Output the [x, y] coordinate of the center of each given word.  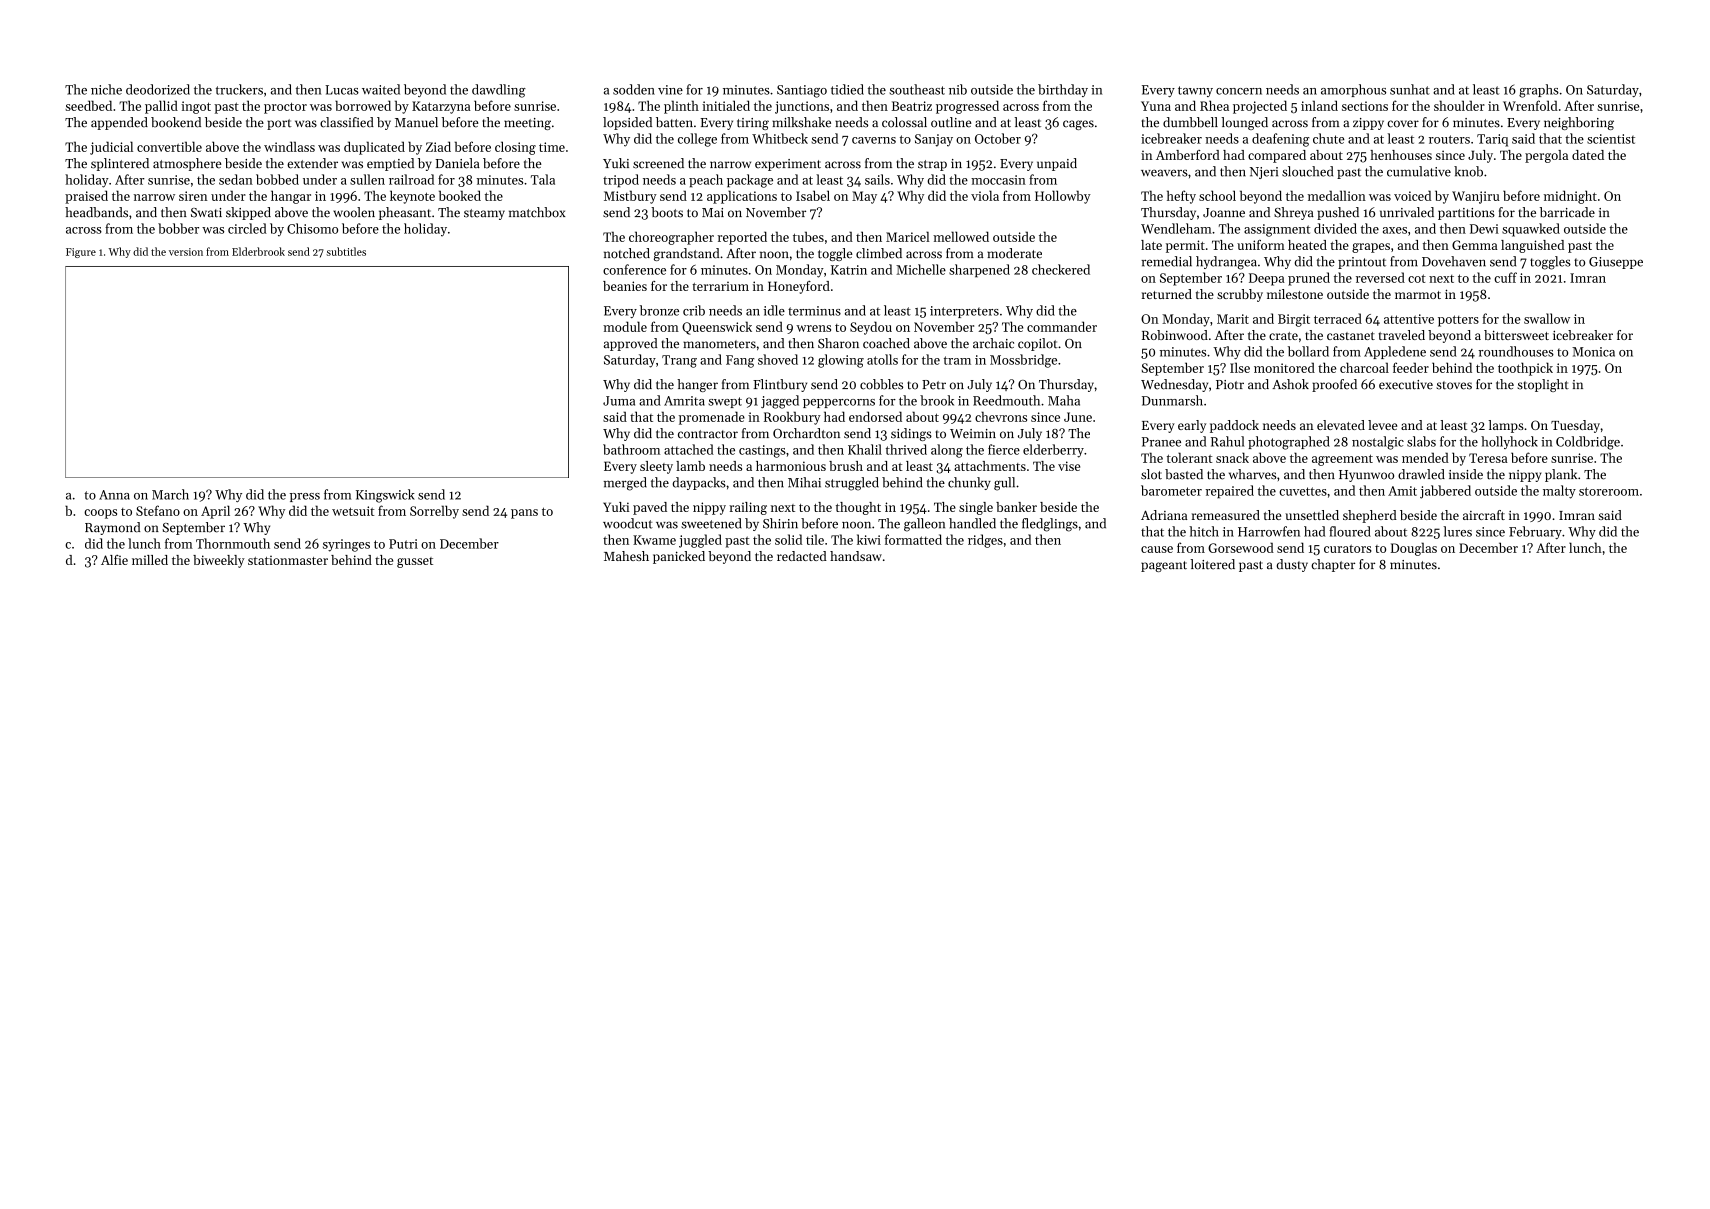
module [625, 326]
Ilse [1240, 367]
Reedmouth [1006, 400]
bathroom [631, 449]
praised [86, 197]
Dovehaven [1454, 261]
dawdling [499, 91]
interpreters [964, 312]
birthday [1063, 90]
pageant [1164, 566]
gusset [415, 562]
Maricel [907, 236]
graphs [1539, 91]
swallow [1547, 318]
